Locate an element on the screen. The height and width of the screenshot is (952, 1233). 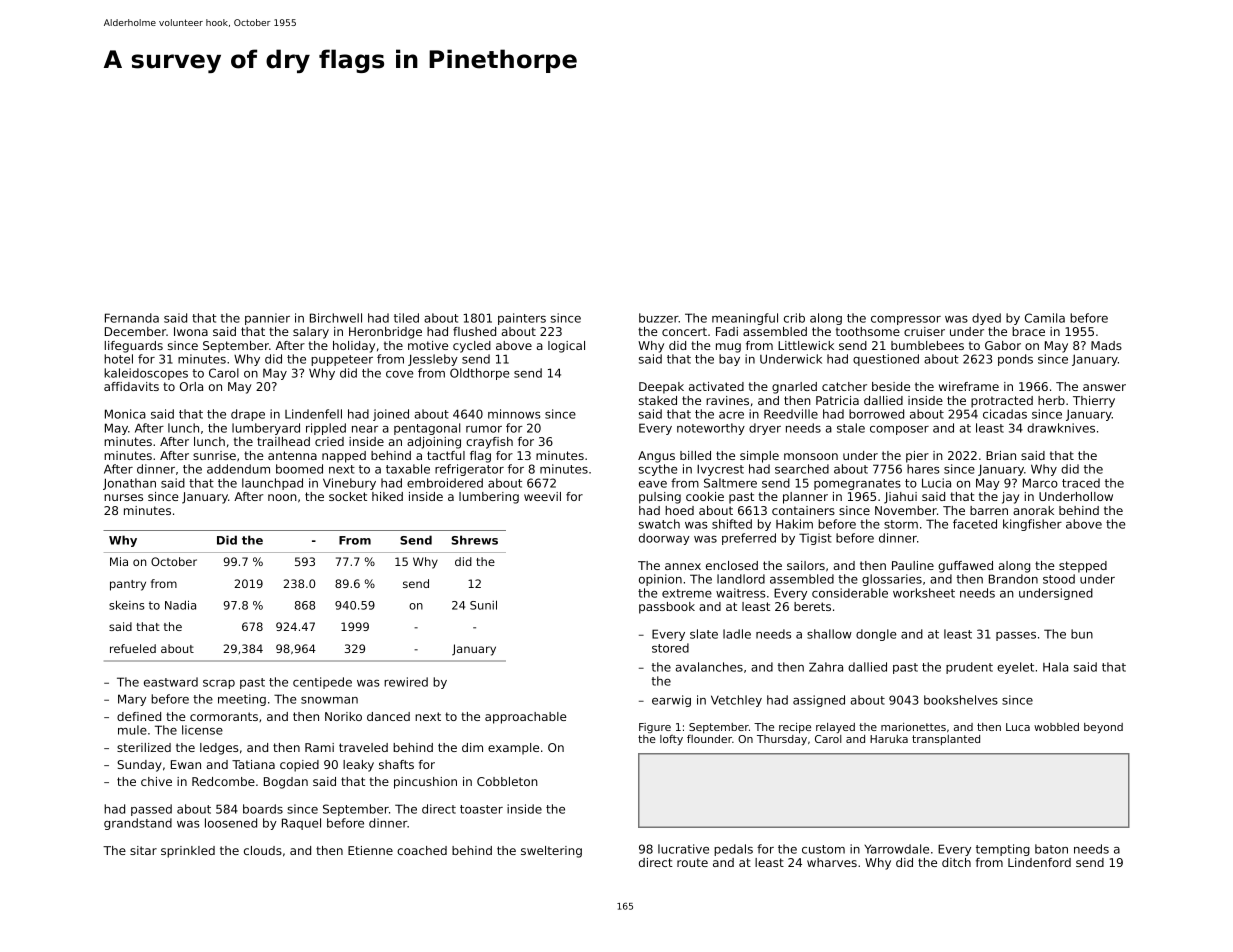
weevil is located at coordinates (542, 496).
